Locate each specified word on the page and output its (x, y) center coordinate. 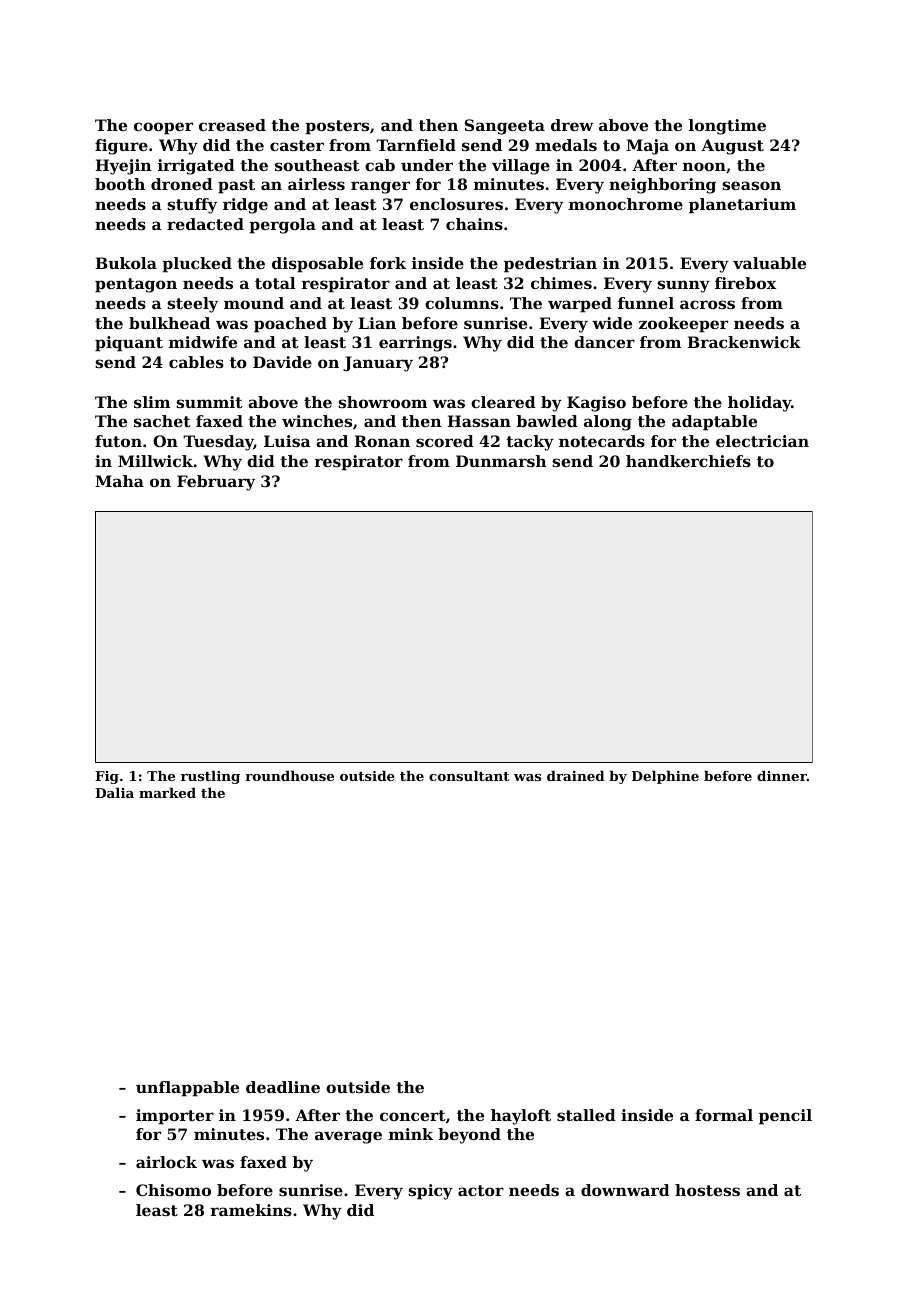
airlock (166, 1162)
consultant (469, 776)
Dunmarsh (501, 461)
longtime (727, 127)
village (521, 167)
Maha (119, 481)
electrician (762, 441)
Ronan (382, 441)
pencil (785, 1117)
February (216, 483)
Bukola (126, 263)
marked (167, 793)
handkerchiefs (688, 461)
